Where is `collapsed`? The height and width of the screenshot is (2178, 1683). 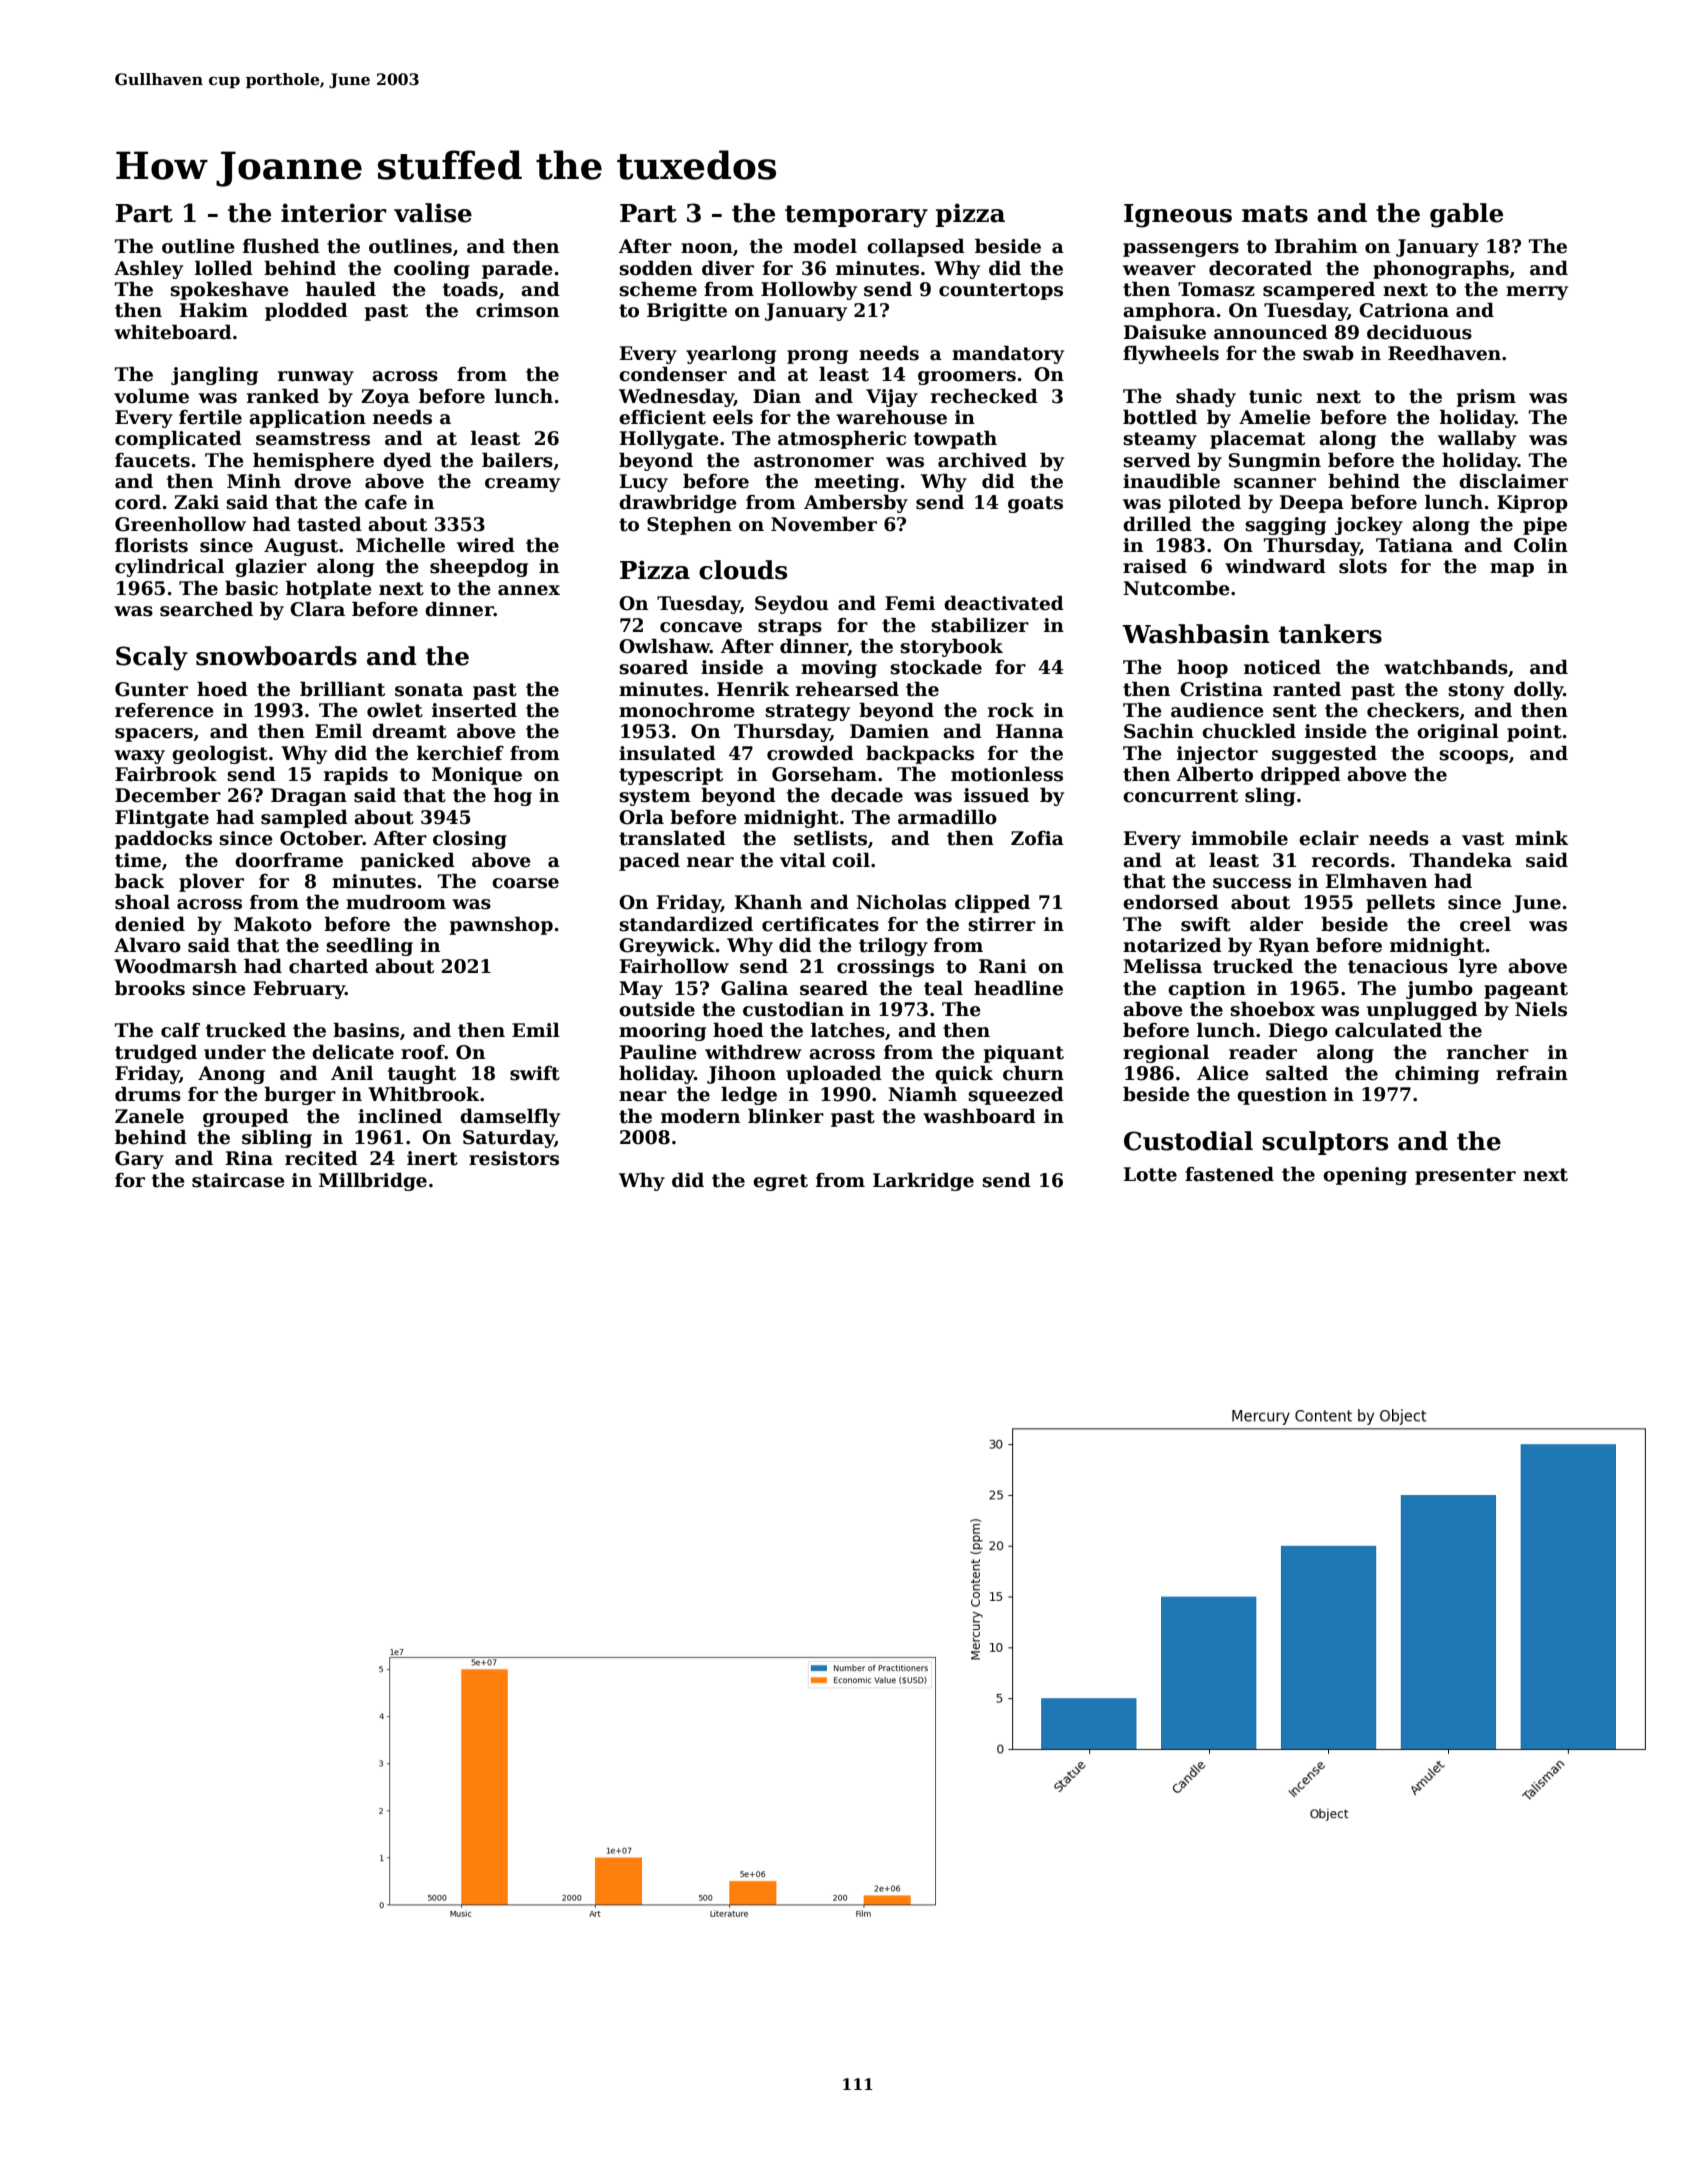
collapsed is located at coordinates (916, 247).
